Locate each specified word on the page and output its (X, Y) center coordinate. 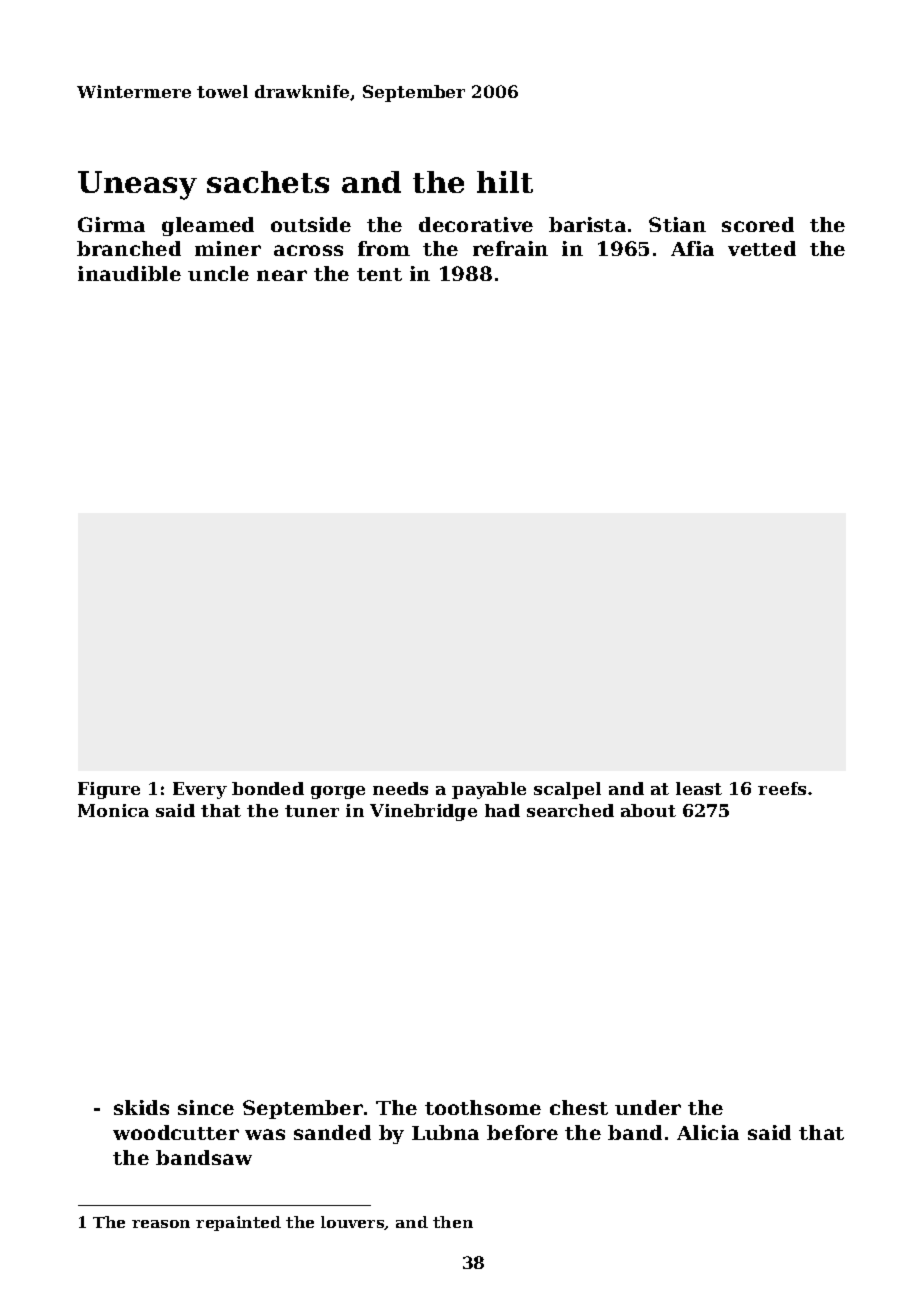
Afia (692, 248)
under (648, 1107)
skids (141, 1107)
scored (758, 224)
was (265, 1134)
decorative (476, 224)
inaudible (129, 273)
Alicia (708, 1132)
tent (379, 274)
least (699, 788)
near (282, 275)
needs (400, 788)
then (453, 1222)
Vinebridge (423, 812)
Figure (109, 790)
